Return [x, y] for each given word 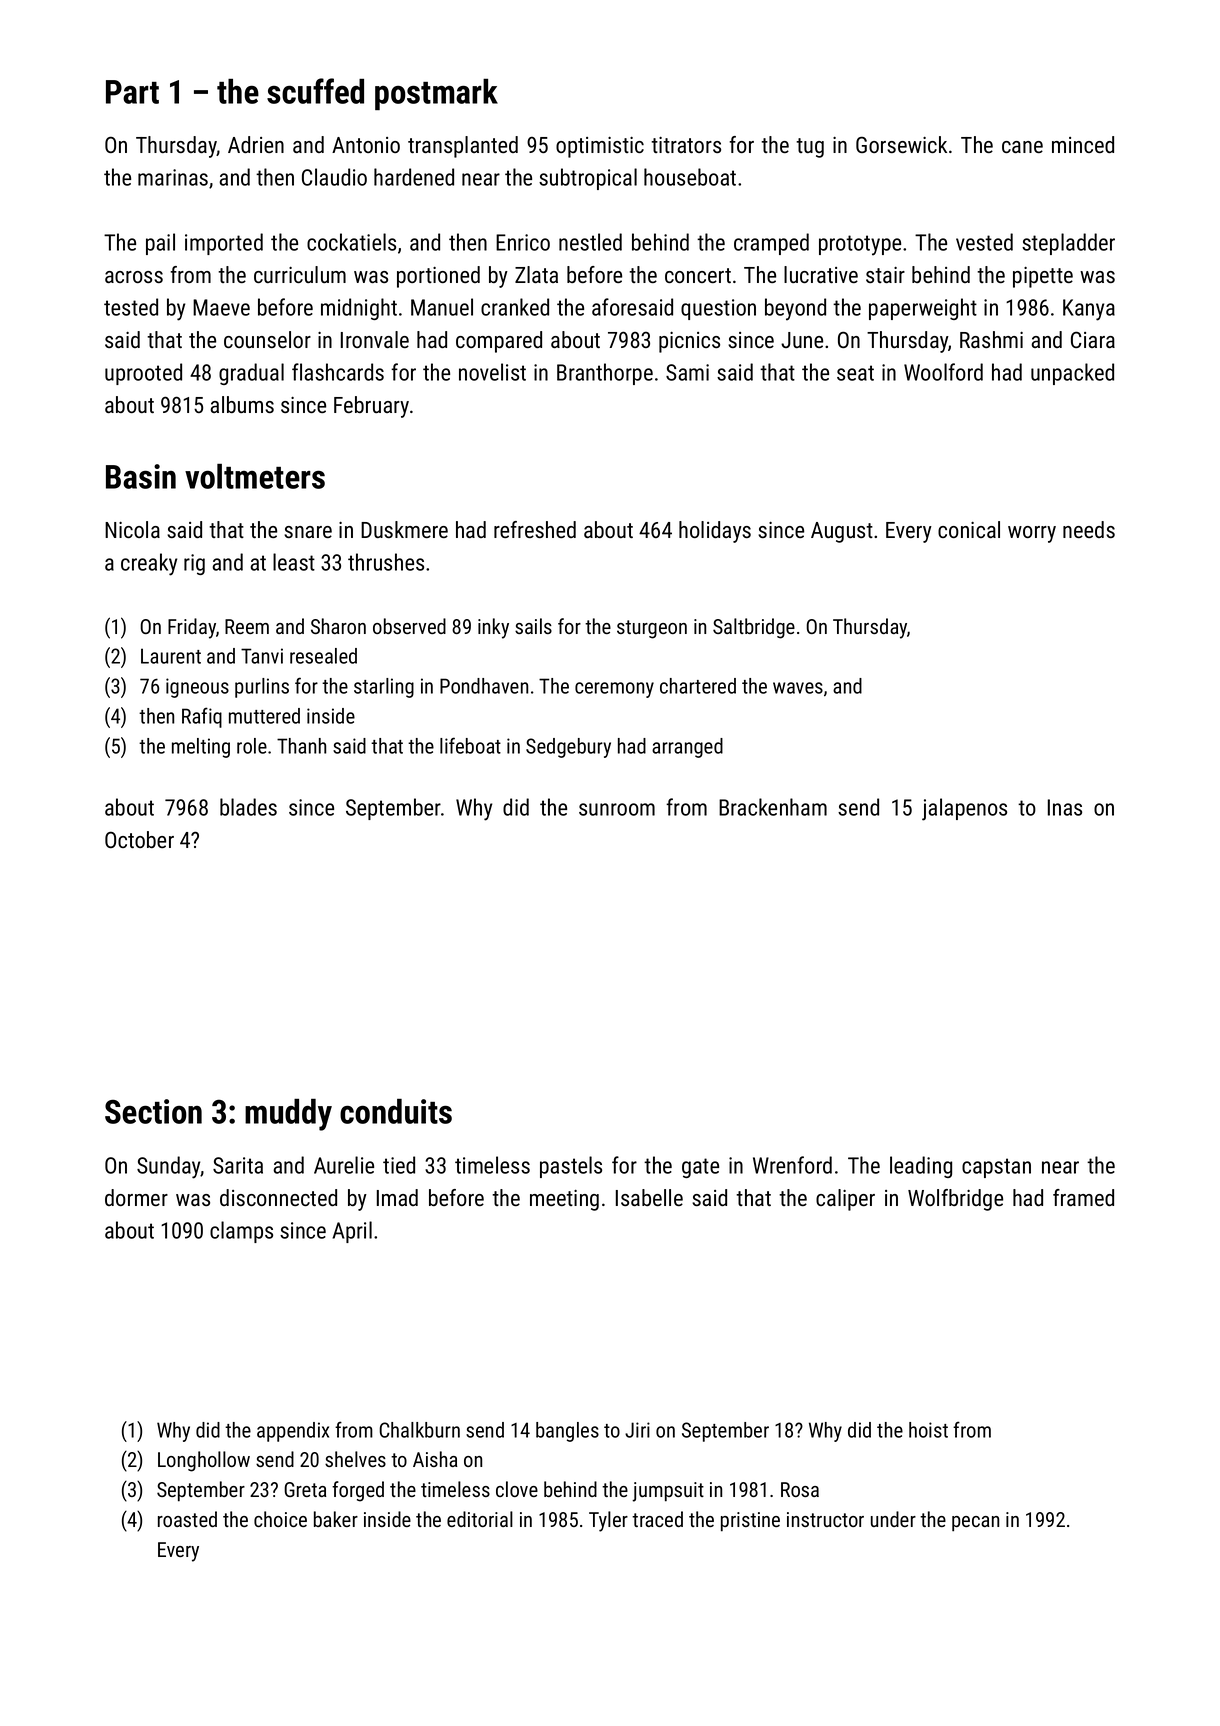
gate [700, 1168]
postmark [436, 94]
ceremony [614, 690]
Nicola [132, 529]
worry [1032, 534]
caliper [845, 1200]
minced [1083, 144]
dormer [136, 1197]
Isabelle [649, 1197]
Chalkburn [420, 1430]
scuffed [315, 91]
